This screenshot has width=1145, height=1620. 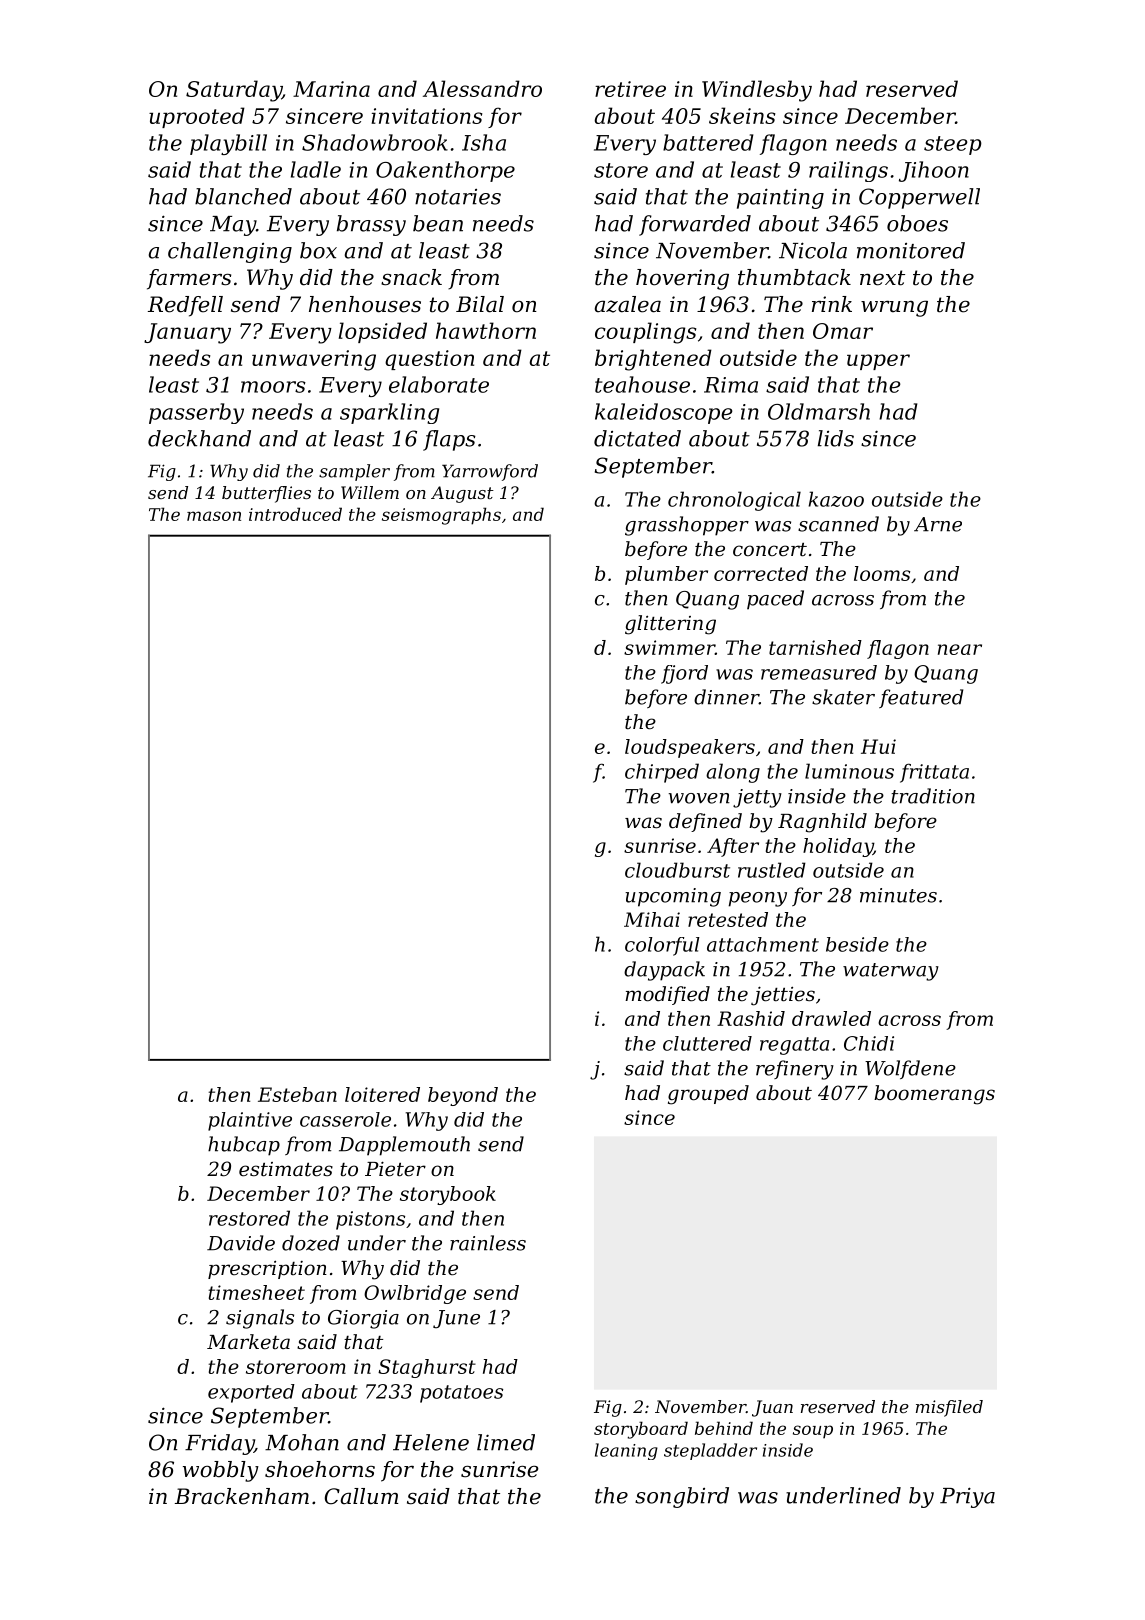 I want to click on steep, so click(x=953, y=145).
